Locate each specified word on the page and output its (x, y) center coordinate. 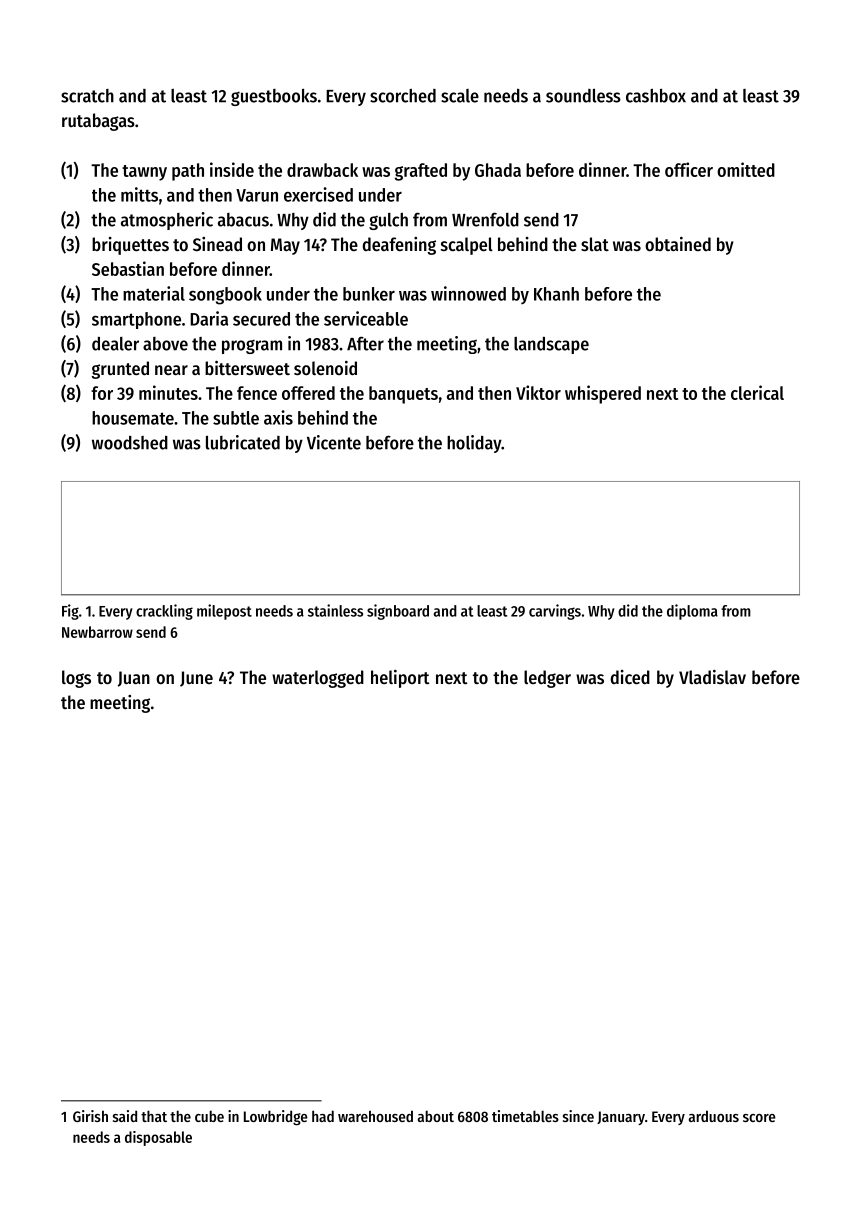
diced (630, 677)
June (196, 679)
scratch (87, 96)
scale (460, 96)
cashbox (656, 96)
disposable (158, 1138)
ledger (547, 679)
